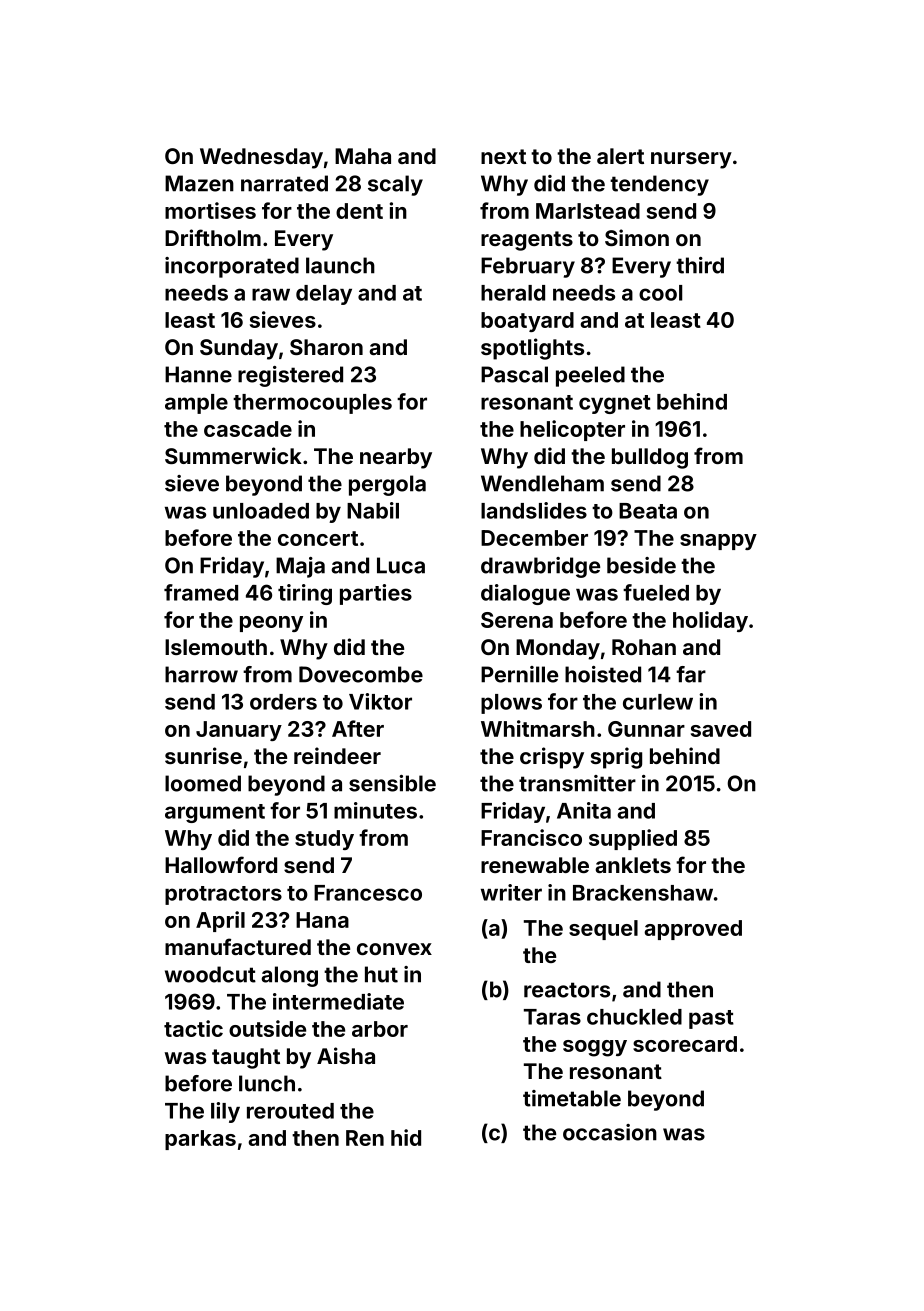  I want to click on incorporated, so click(232, 267).
